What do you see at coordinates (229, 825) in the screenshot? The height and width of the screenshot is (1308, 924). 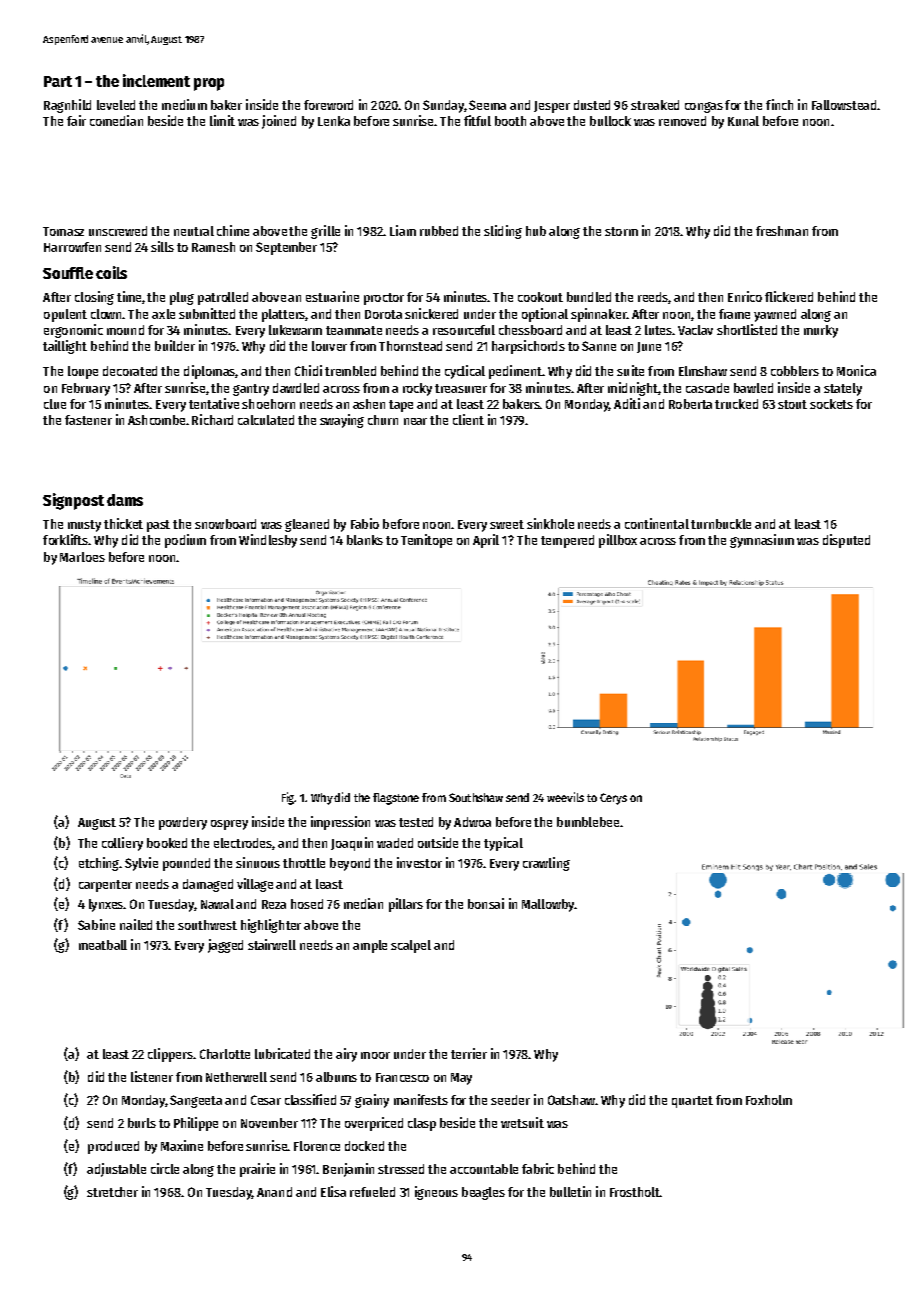 I see `osprey` at bounding box center [229, 825].
